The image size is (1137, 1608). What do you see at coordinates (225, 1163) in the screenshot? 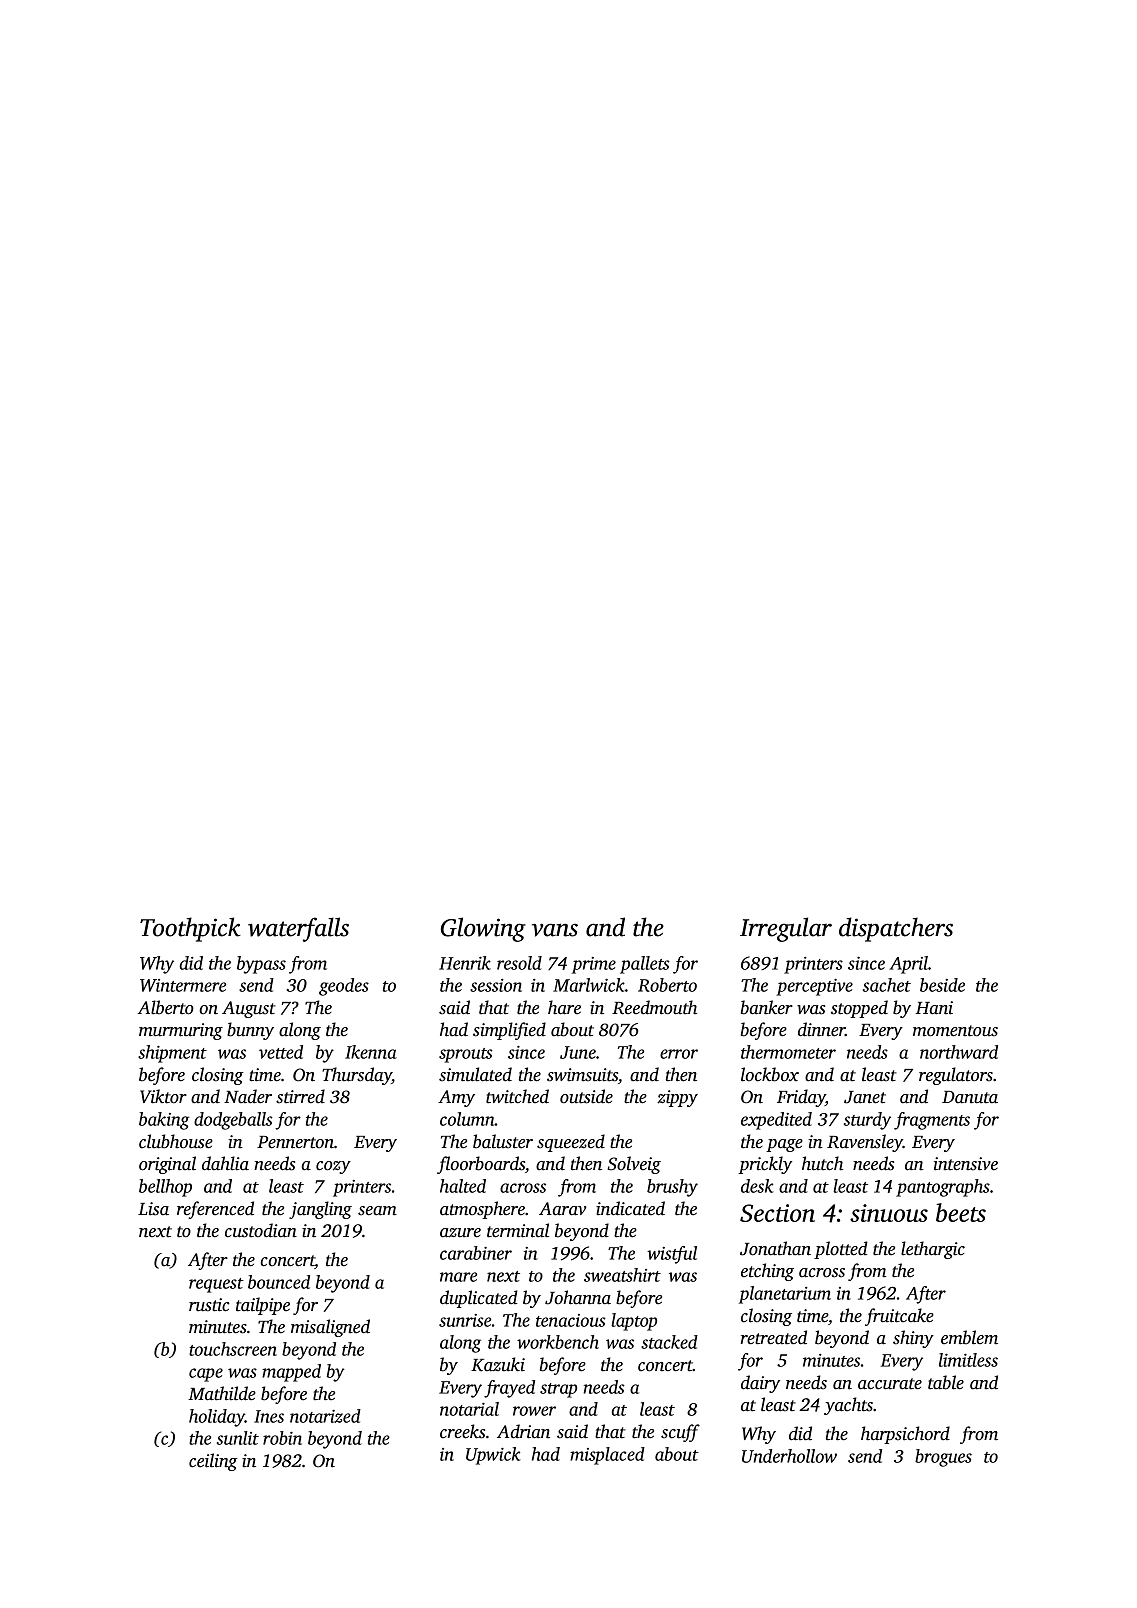
I see `dahlia` at bounding box center [225, 1163].
